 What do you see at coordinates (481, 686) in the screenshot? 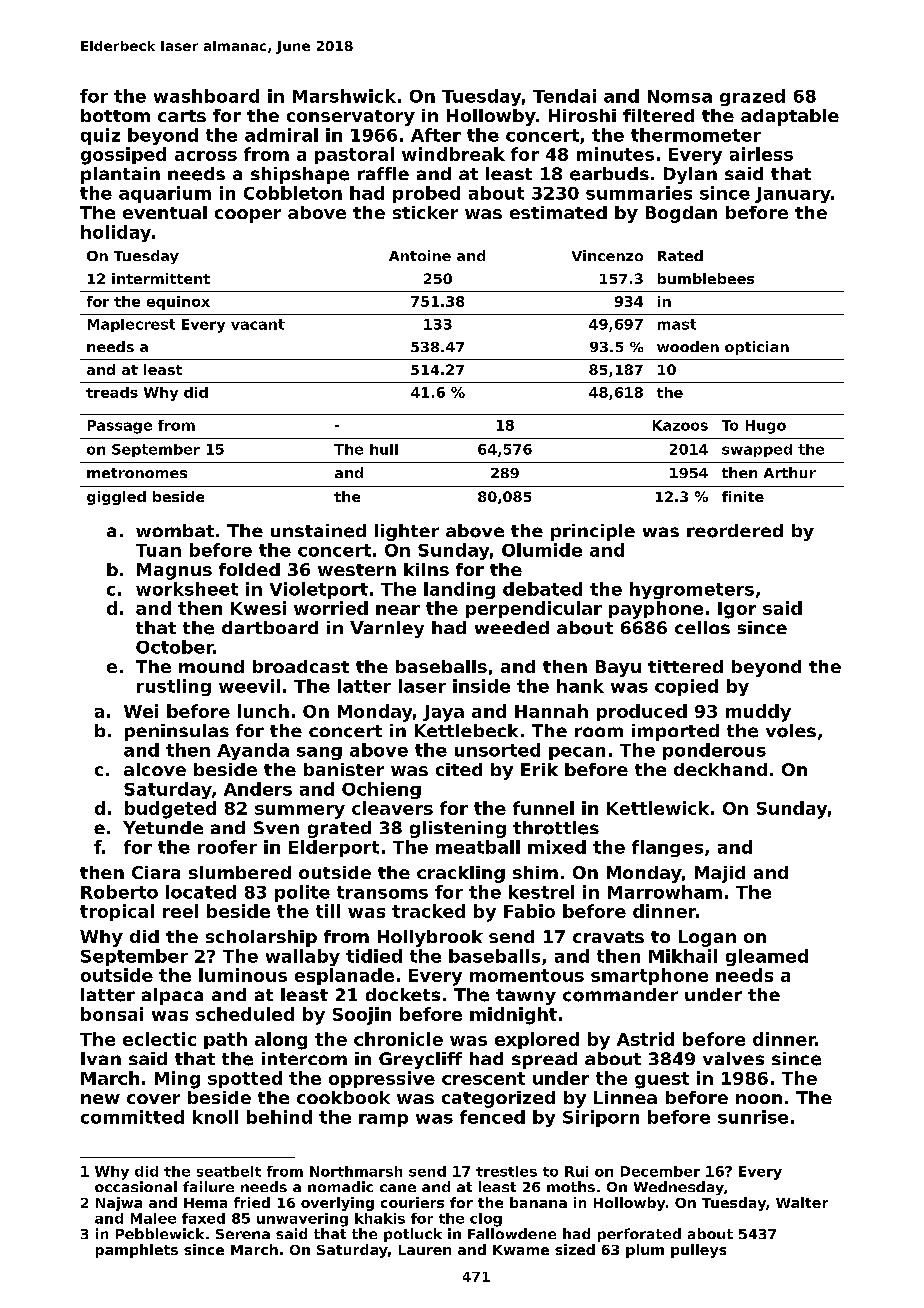
I see `inside` at bounding box center [481, 686].
